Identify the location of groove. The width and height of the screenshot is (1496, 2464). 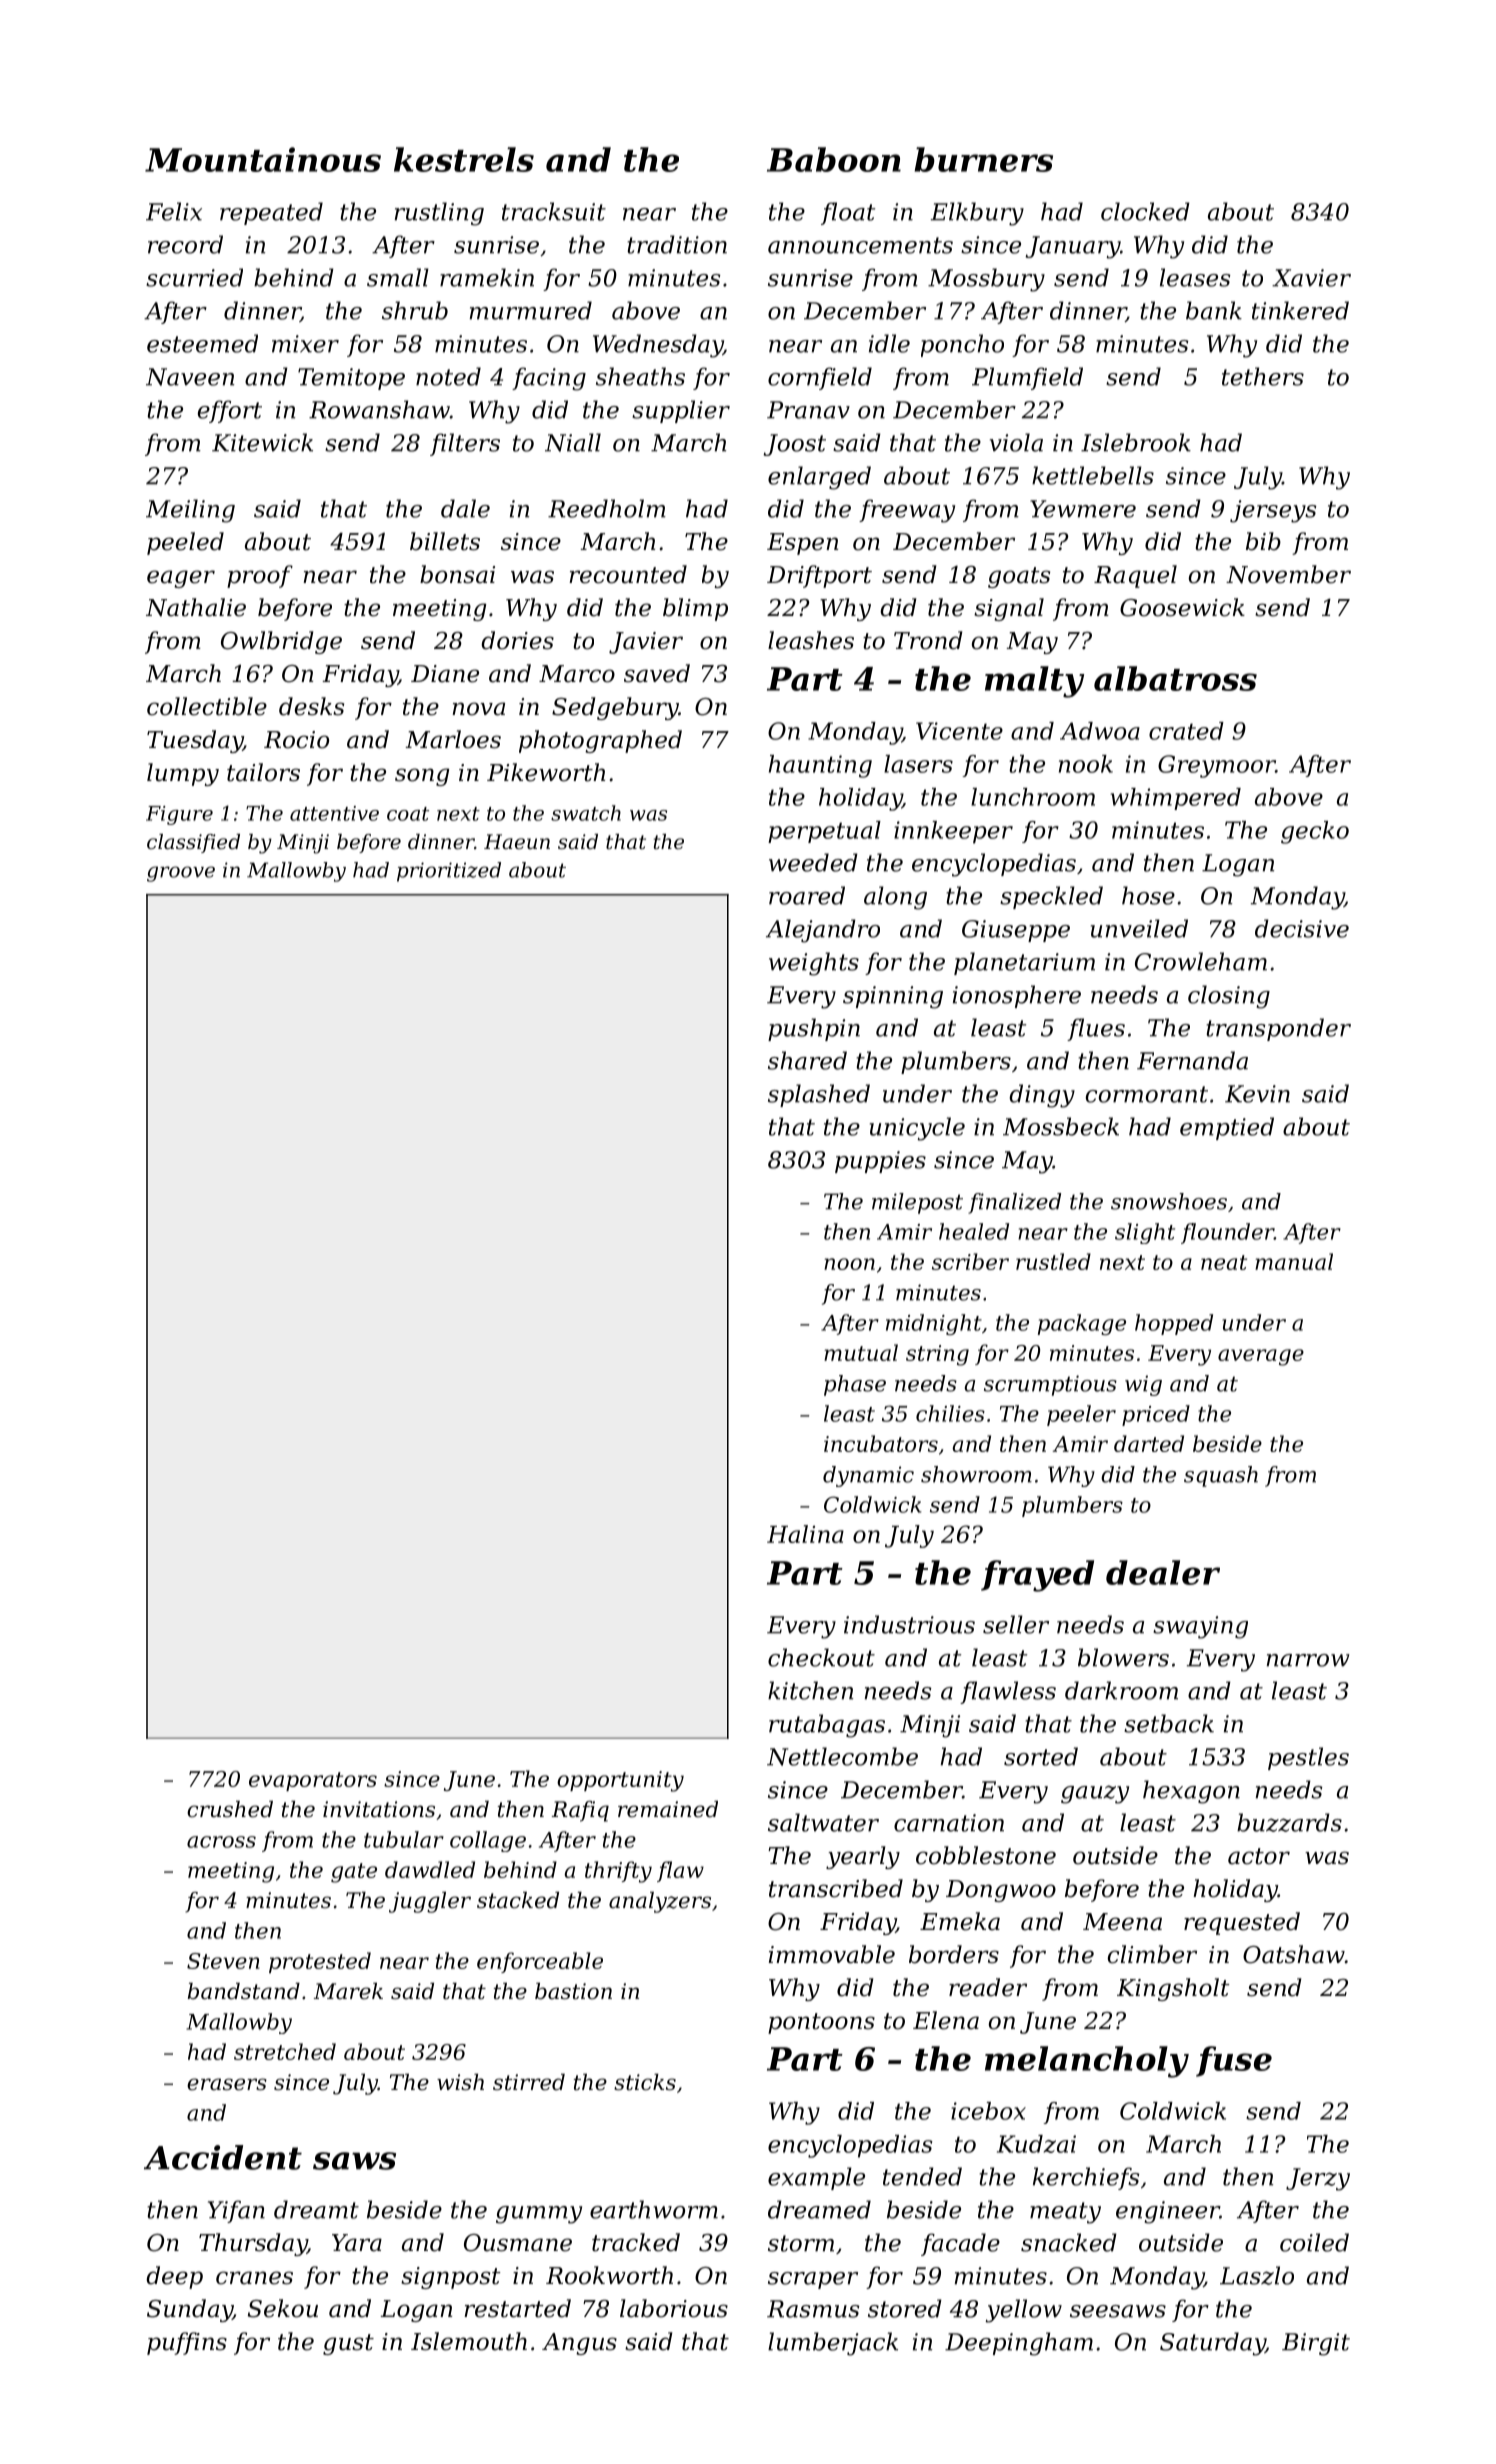
(181, 874).
